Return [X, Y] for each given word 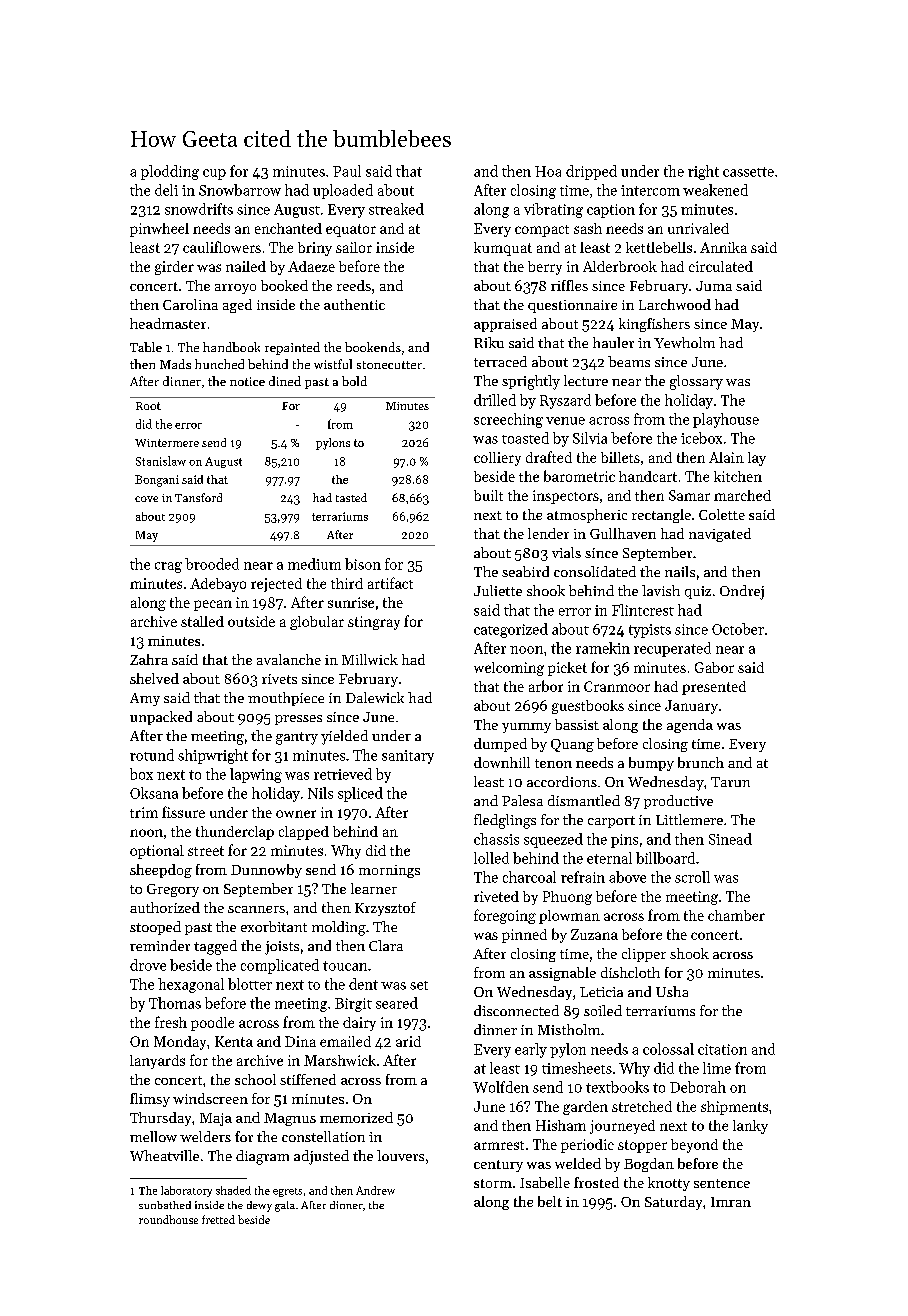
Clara [386, 945]
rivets [279, 679]
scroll [692, 877]
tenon [553, 763]
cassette [748, 172]
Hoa [548, 171]
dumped [500, 745]
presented [714, 688]
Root [148, 406]
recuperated [672, 649]
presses [298, 720]
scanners [256, 909]
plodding [170, 172]
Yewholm [684, 342]
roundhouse [168, 1219]
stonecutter [389, 365]
